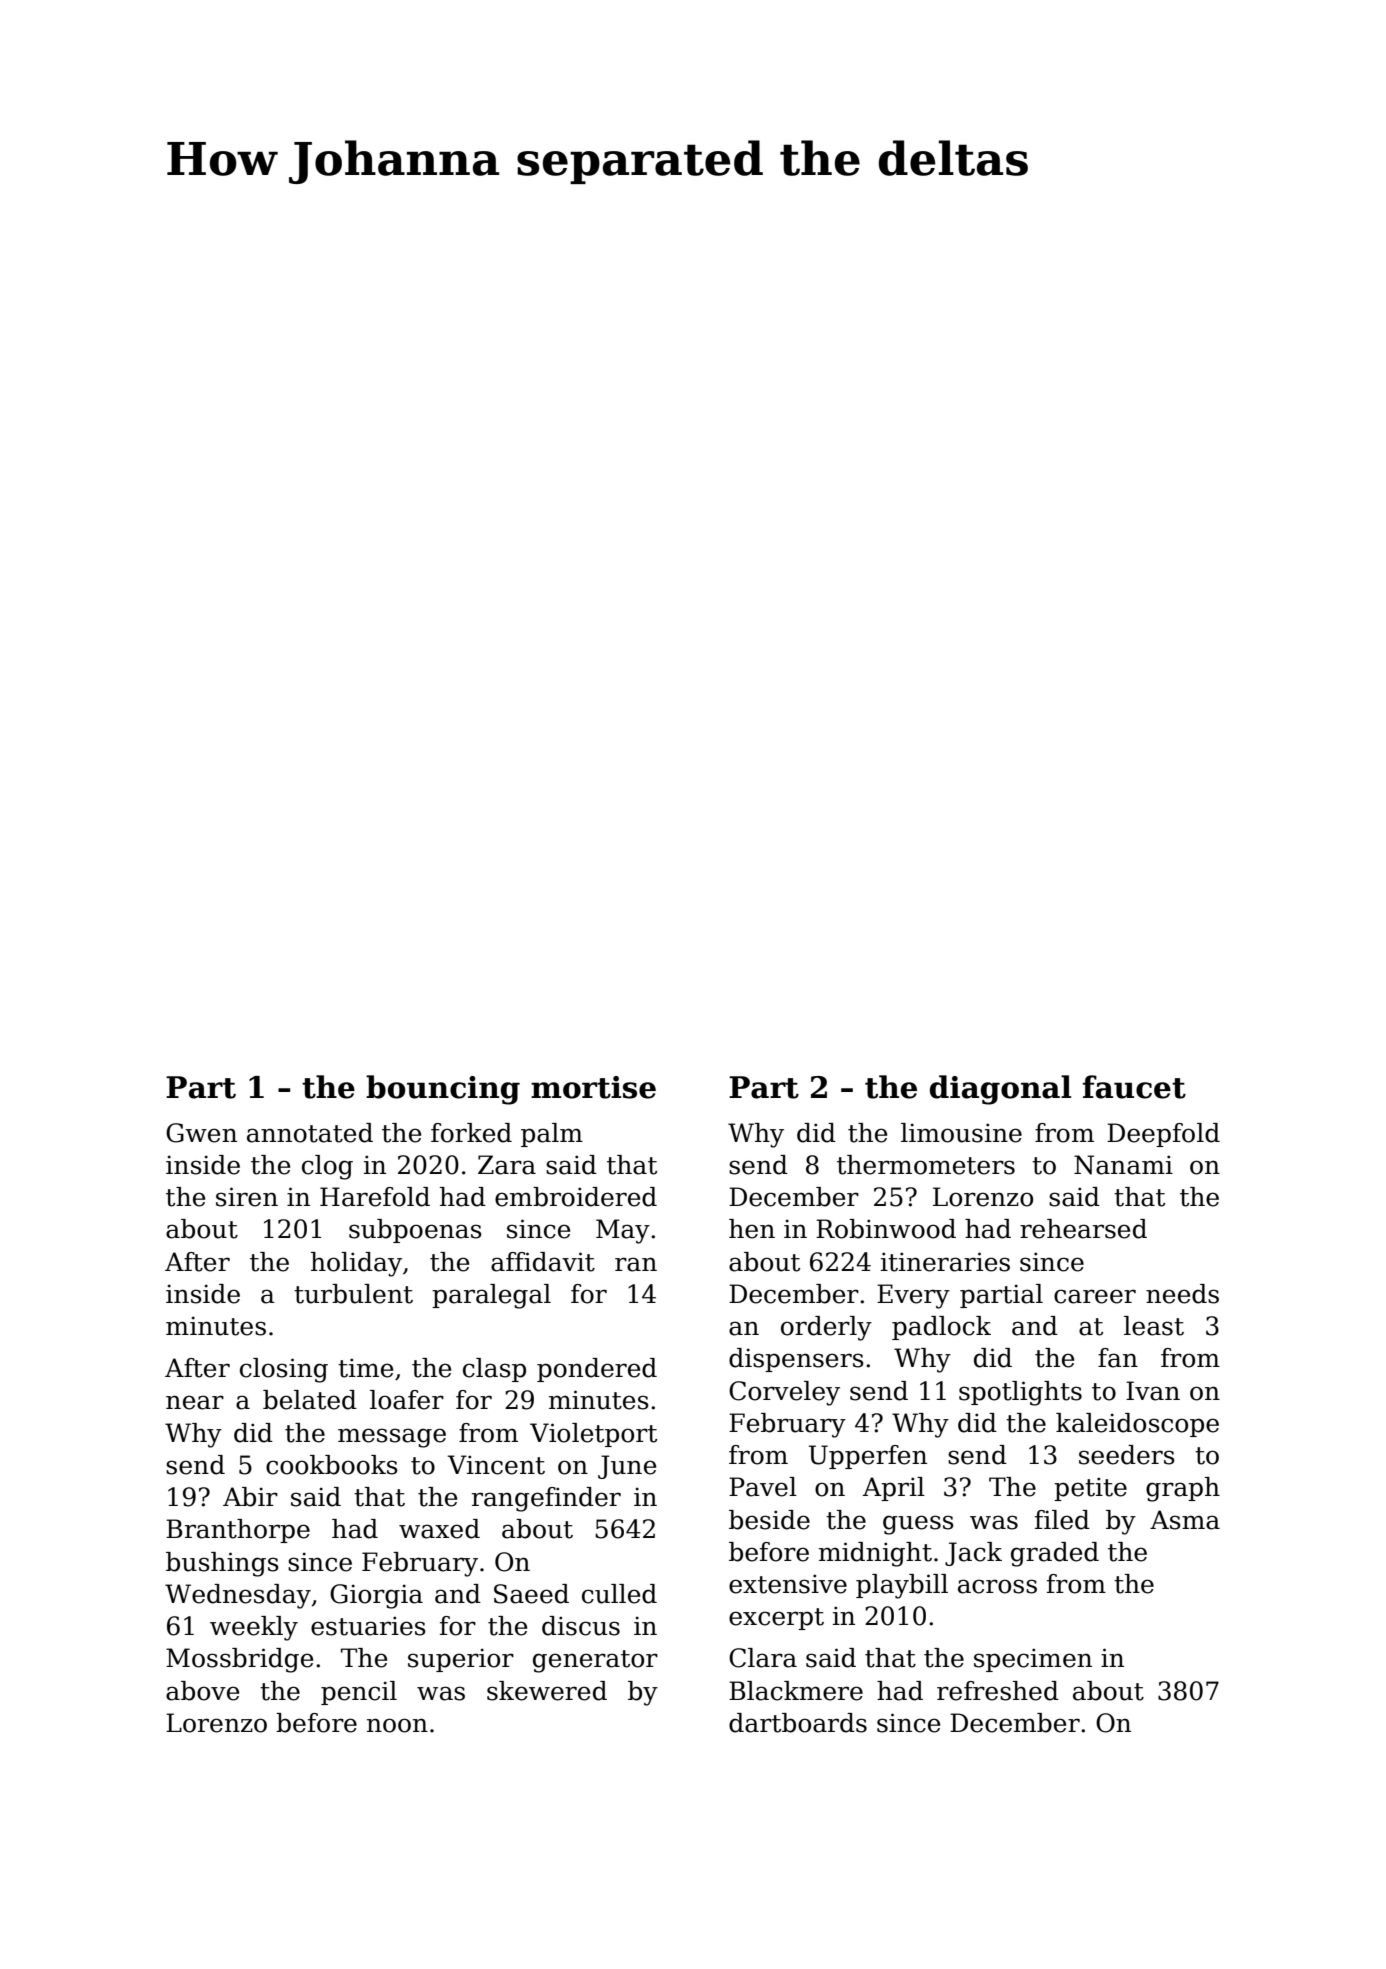 The height and width of the screenshot is (1969, 1386). Describe the element at coordinates (439, 1529) in the screenshot. I see `waxed` at that location.
